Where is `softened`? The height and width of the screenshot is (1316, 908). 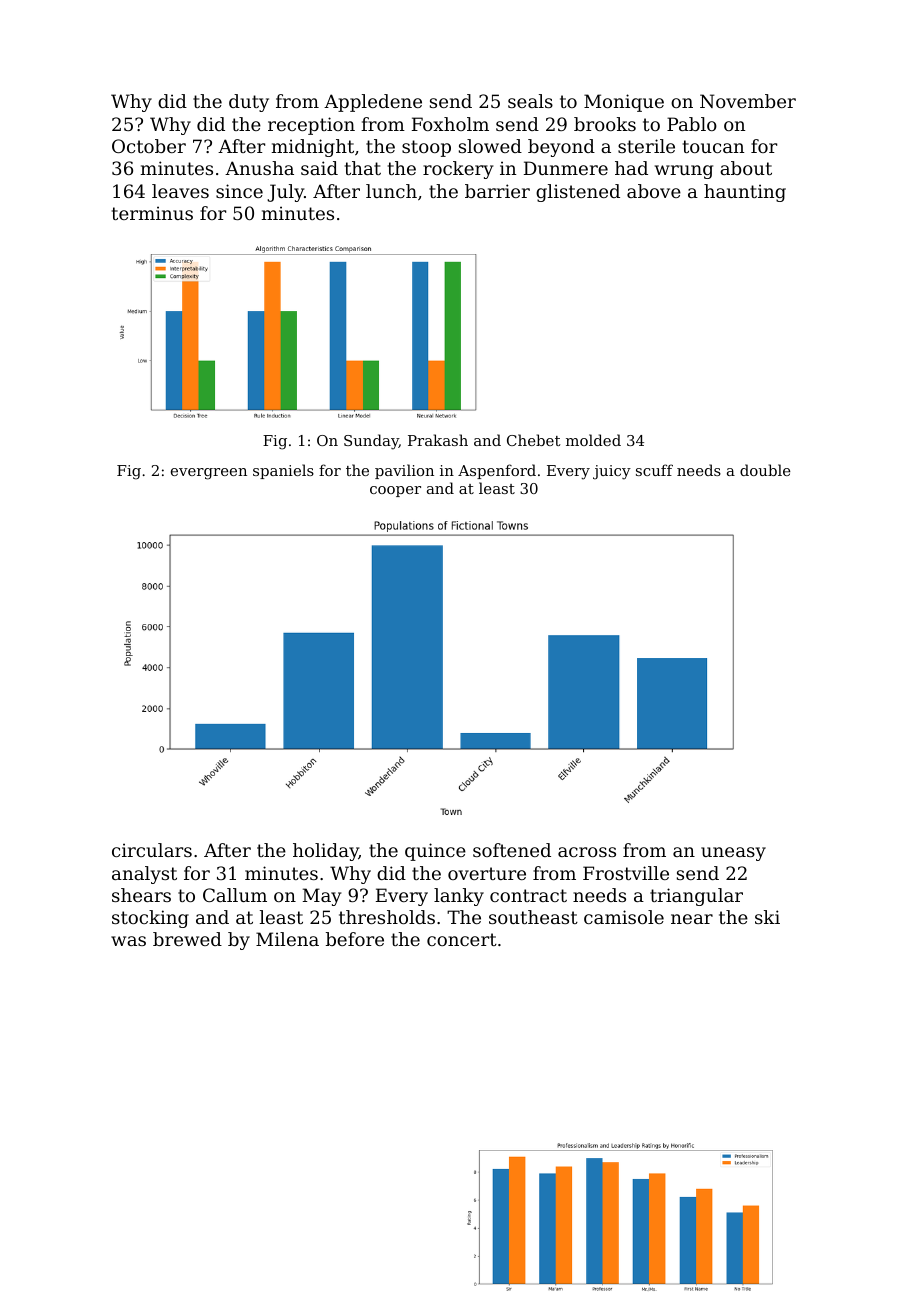
softened is located at coordinates (512, 850).
